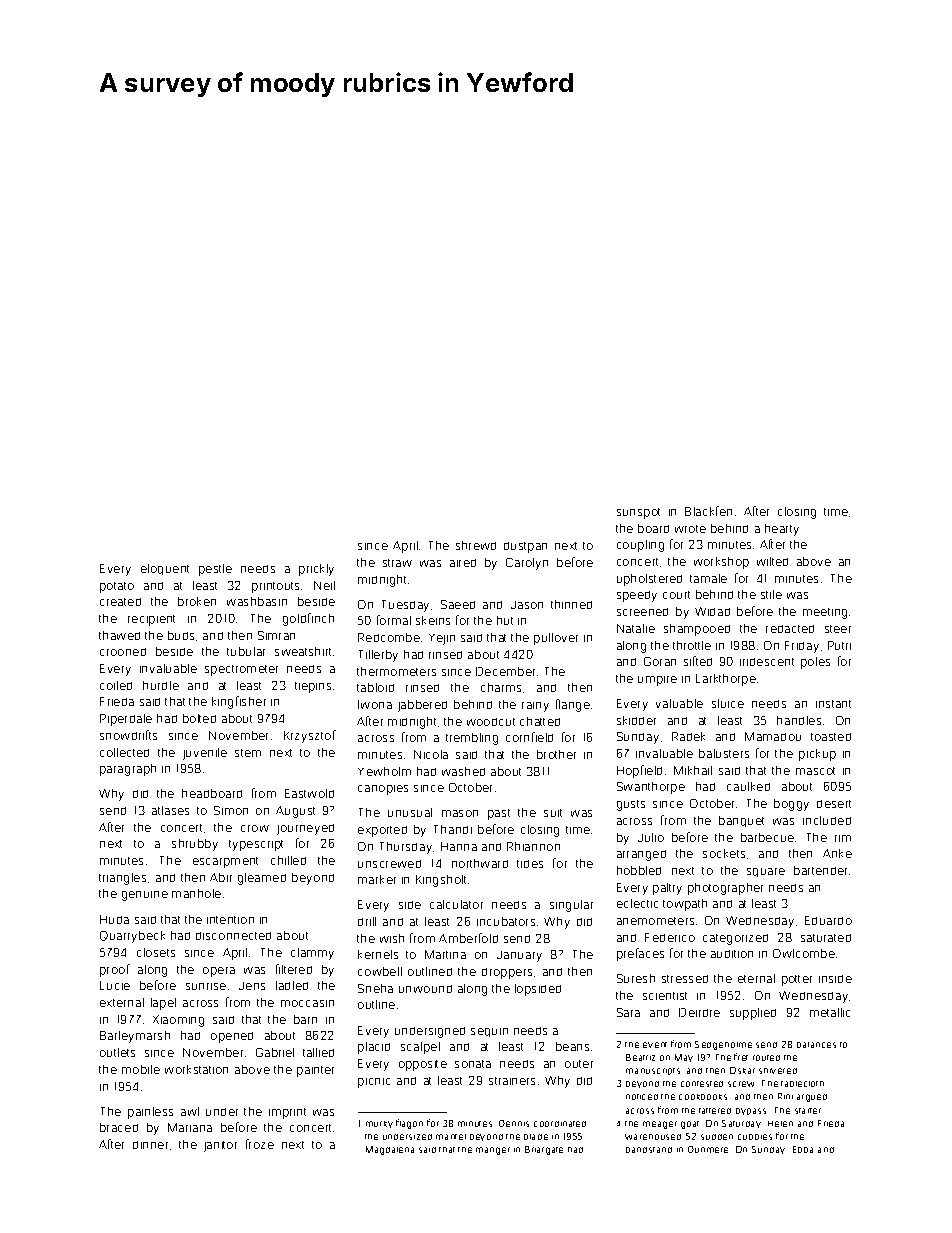 Image resolution: width=952 pixels, height=1233 pixels. What do you see at coordinates (292, 985) in the document?
I see `ladled` at bounding box center [292, 985].
